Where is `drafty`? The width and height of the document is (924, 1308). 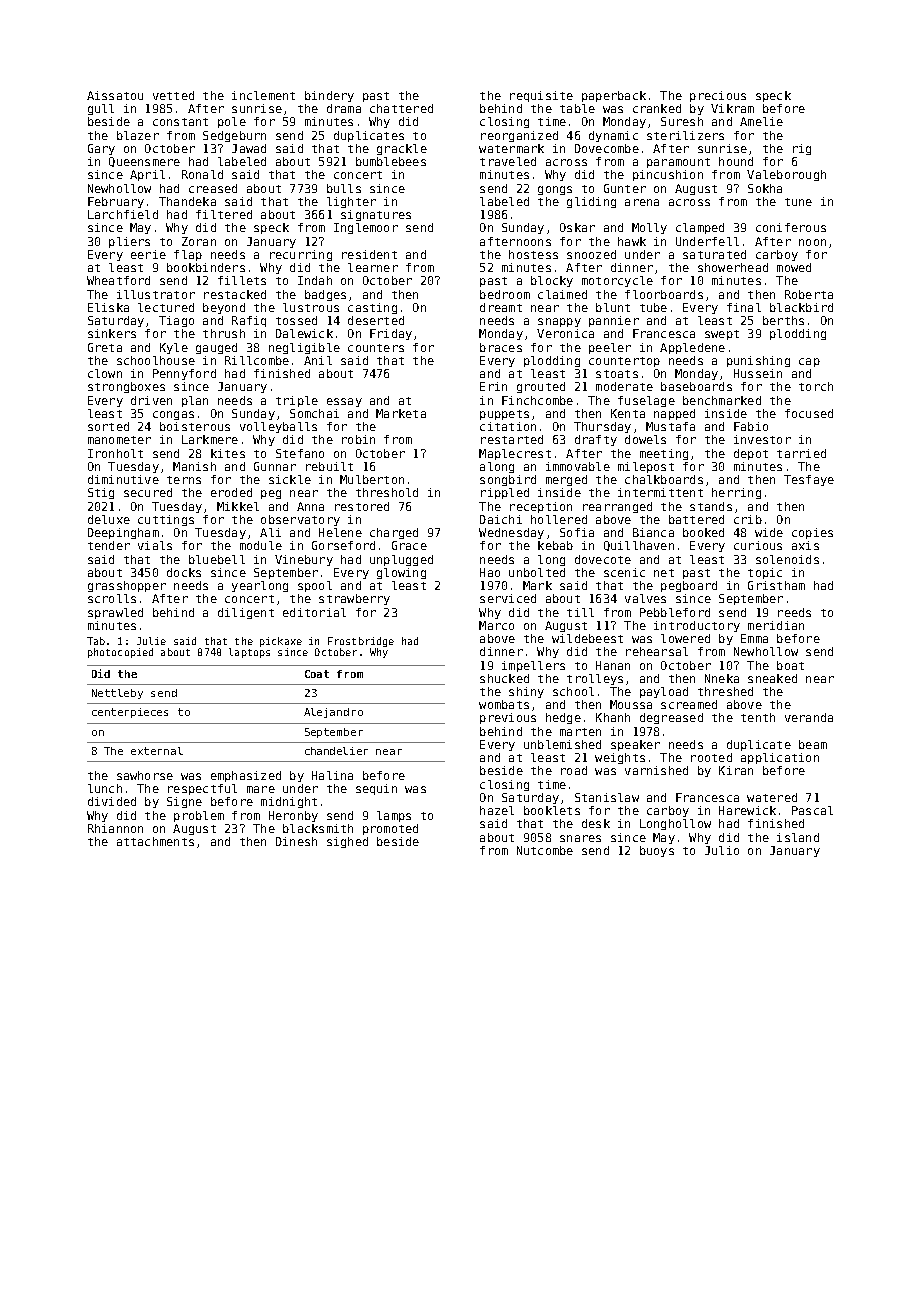 drafty is located at coordinates (596, 440).
